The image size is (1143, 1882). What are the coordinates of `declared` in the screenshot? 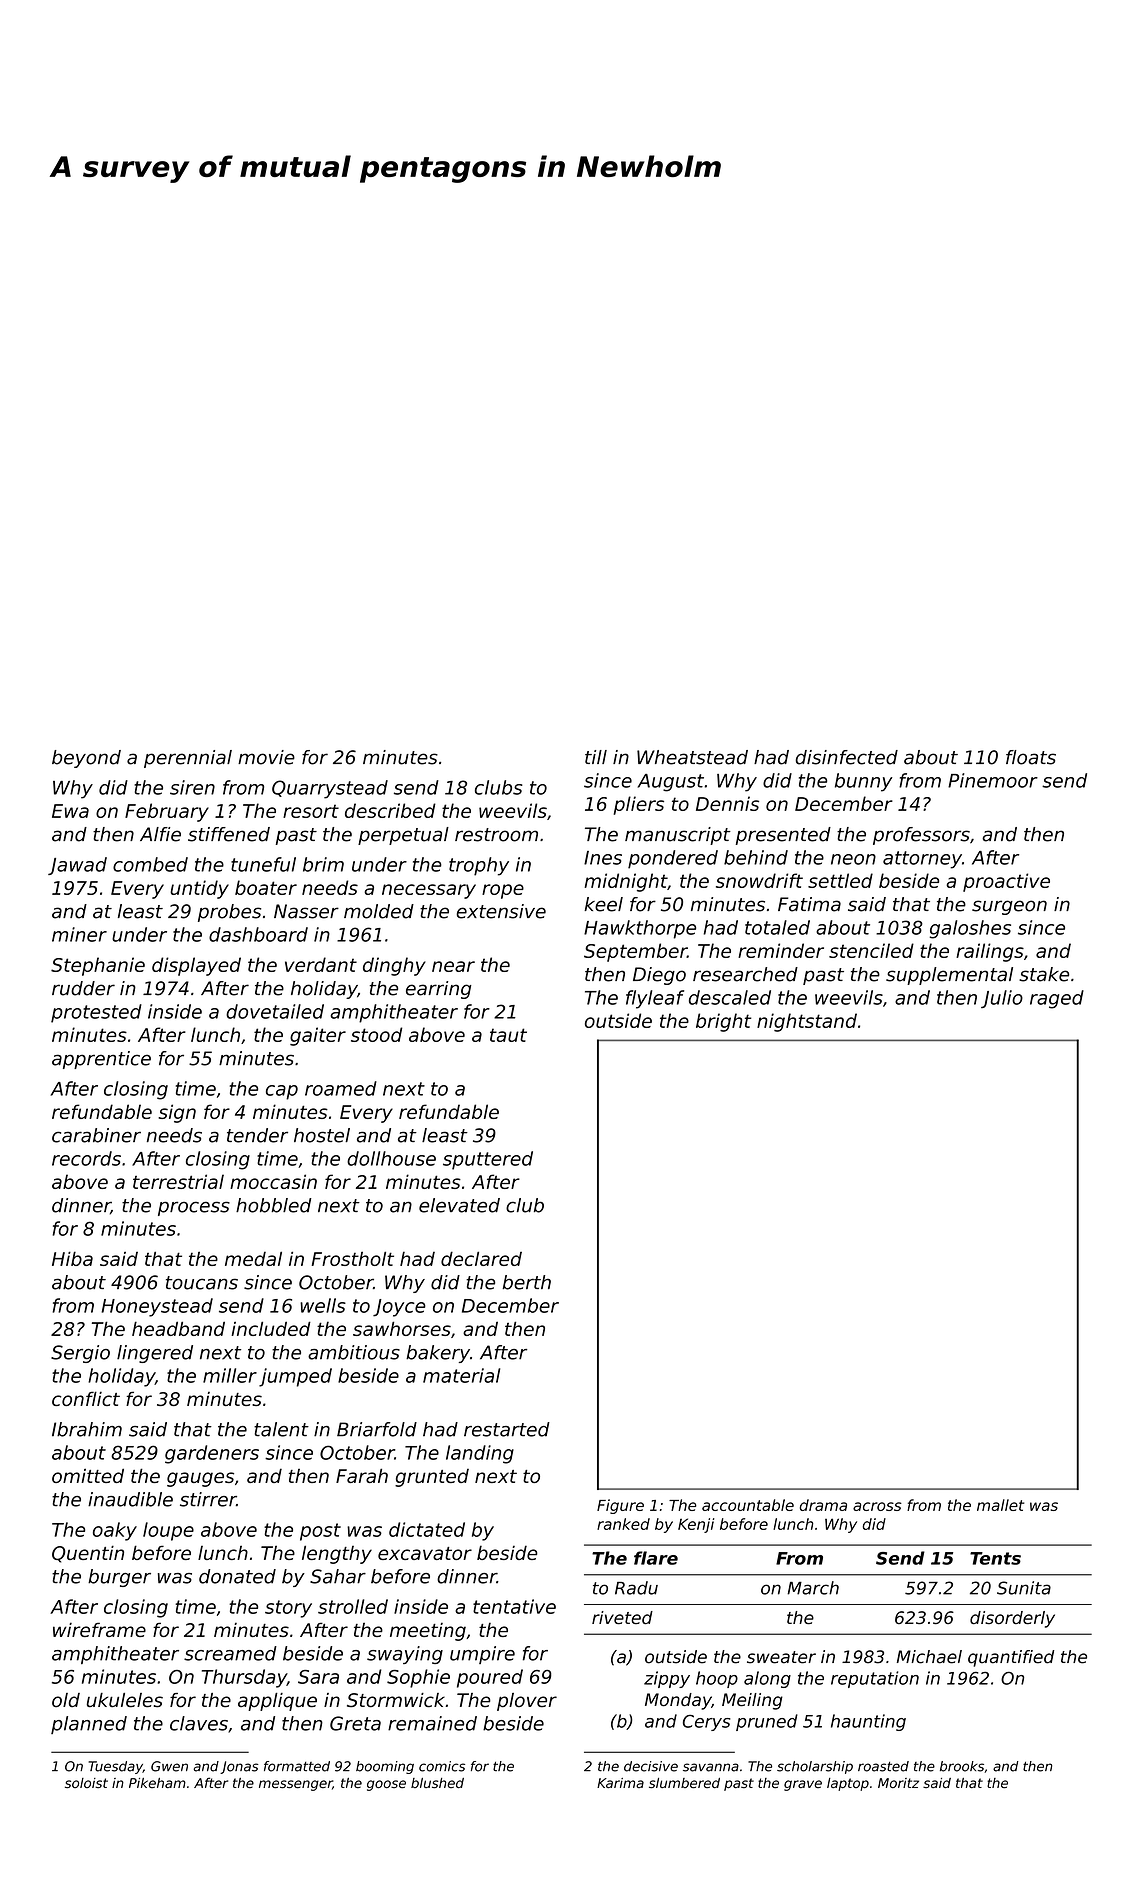 It's located at (481, 1258).
